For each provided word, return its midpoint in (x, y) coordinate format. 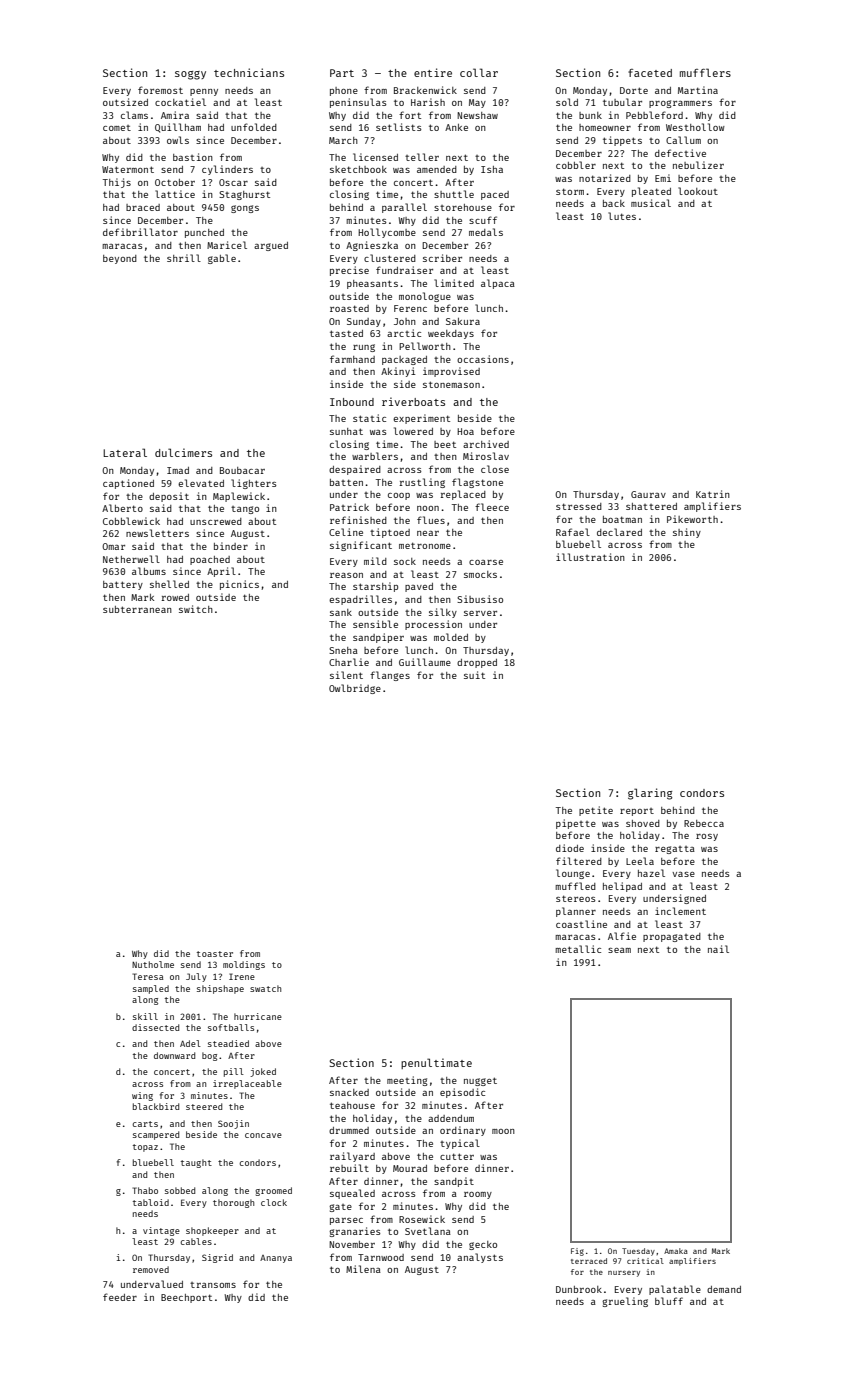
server (480, 613)
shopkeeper (212, 1231)
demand (724, 1289)
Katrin (713, 494)
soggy (190, 75)
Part (342, 73)
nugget (480, 1081)
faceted (650, 73)
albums (149, 571)
